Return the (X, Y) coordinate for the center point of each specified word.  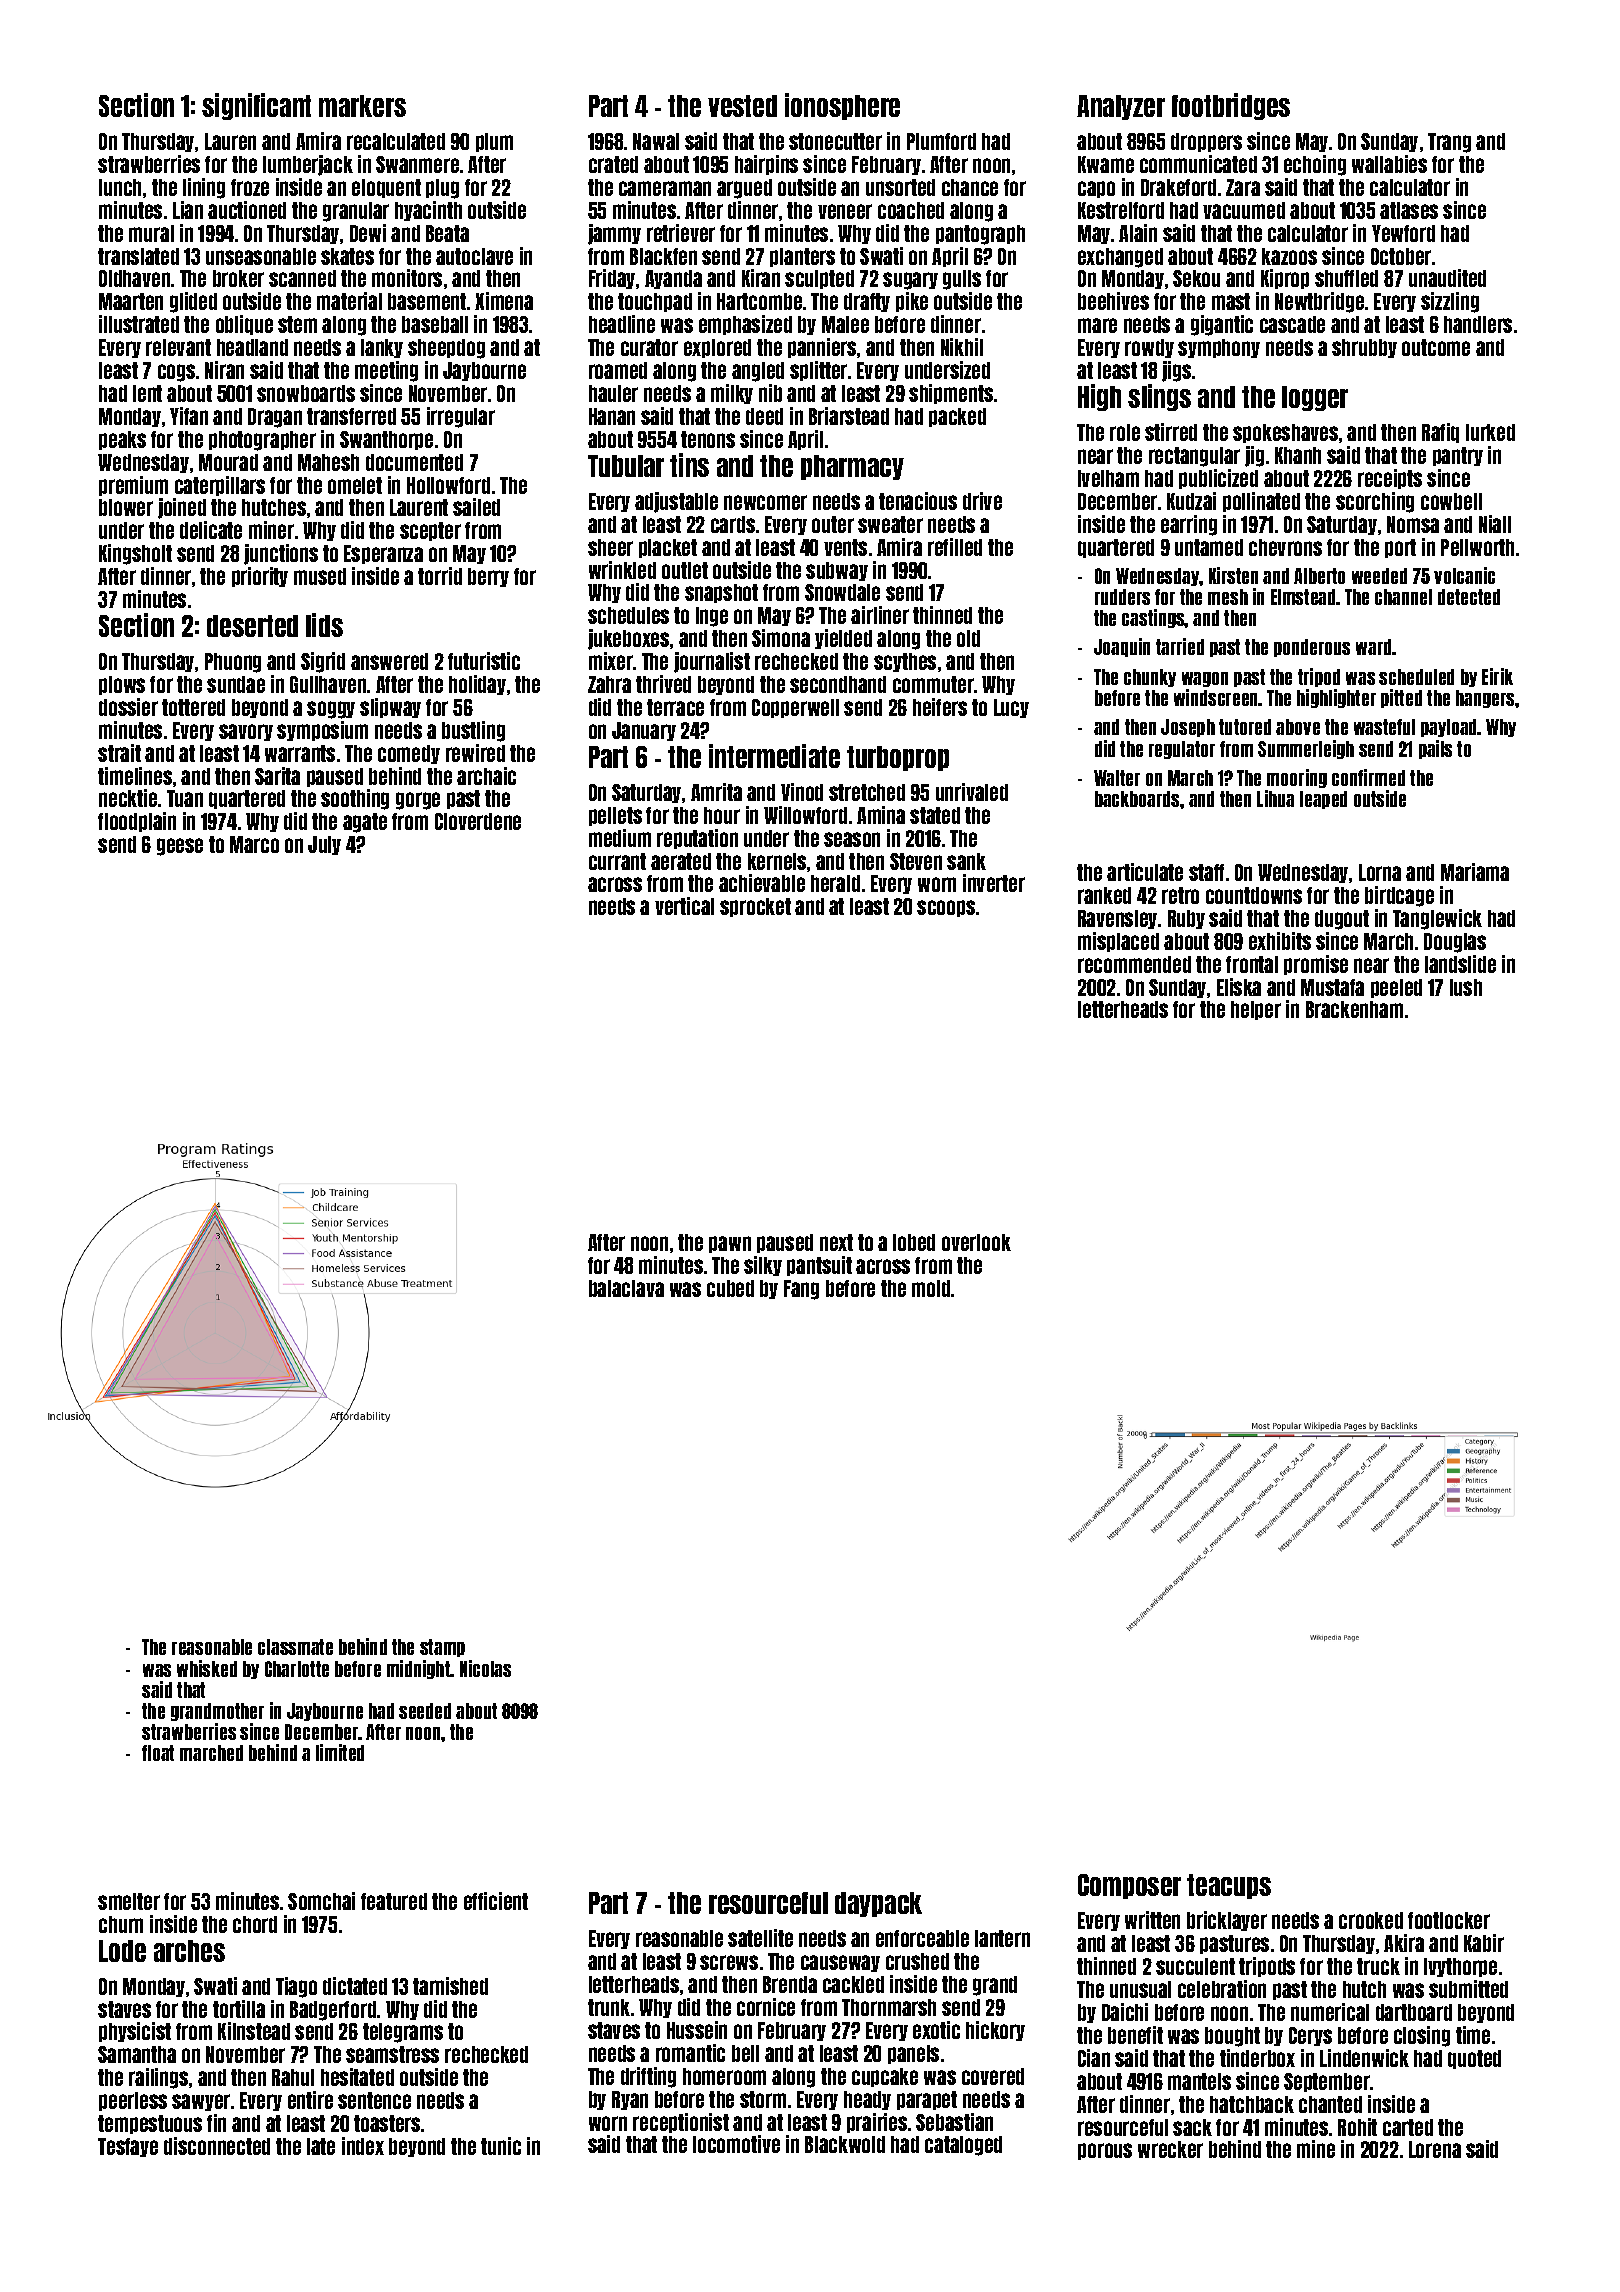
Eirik (1497, 676)
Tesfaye (128, 2147)
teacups (1229, 1886)
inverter (994, 883)
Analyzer (1121, 107)
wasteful (1384, 727)
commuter (933, 684)
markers (362, 106)
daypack (878, 1904)
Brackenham (1354, 1009)
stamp (442, 1648)
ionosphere (842, 106)
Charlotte (297, 1669)
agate (365, 823)
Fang (801, 1290)
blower (126, 507)
